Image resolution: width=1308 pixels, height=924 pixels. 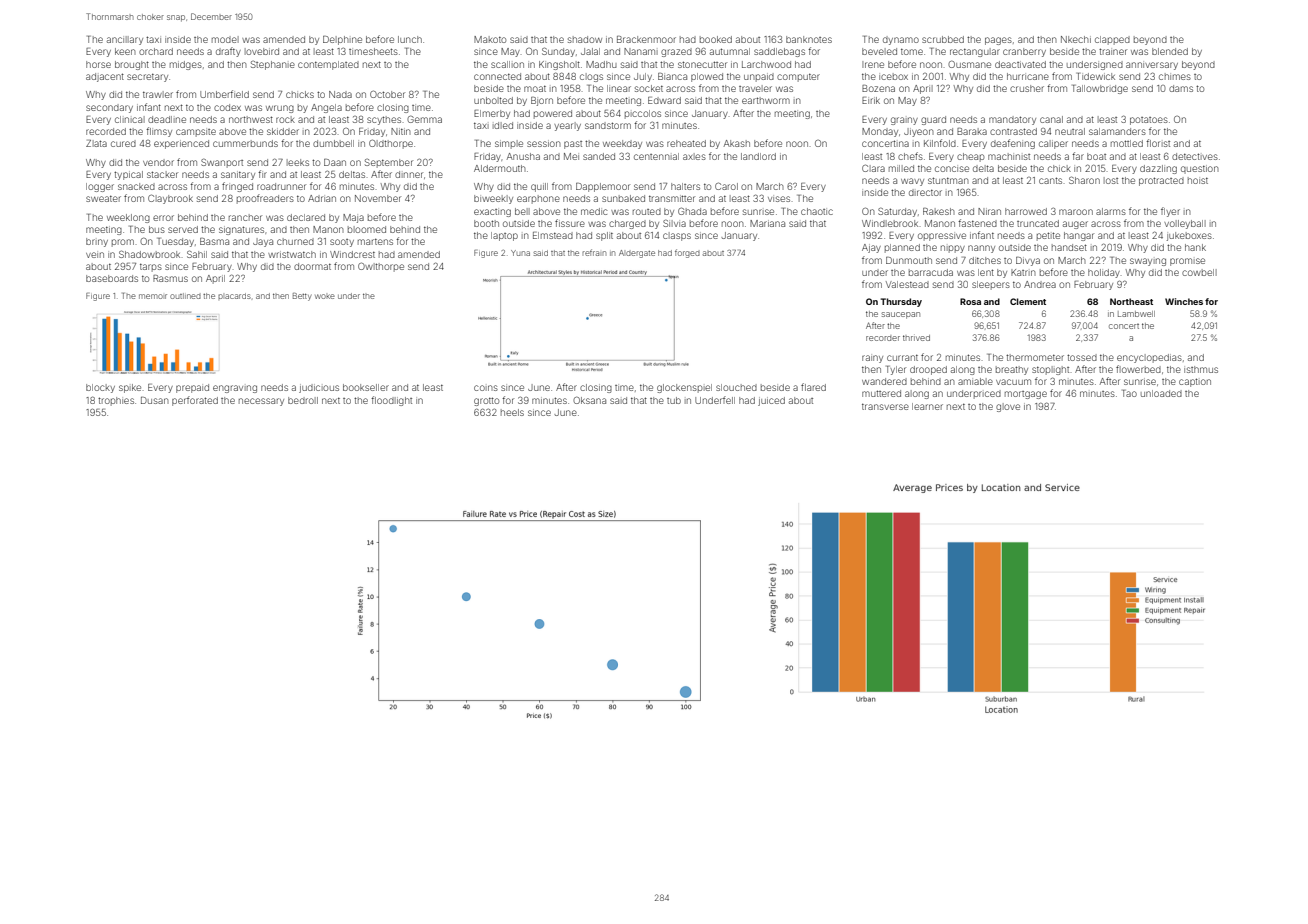 I want to click on scrubbed, so click(x=943, y=39).
